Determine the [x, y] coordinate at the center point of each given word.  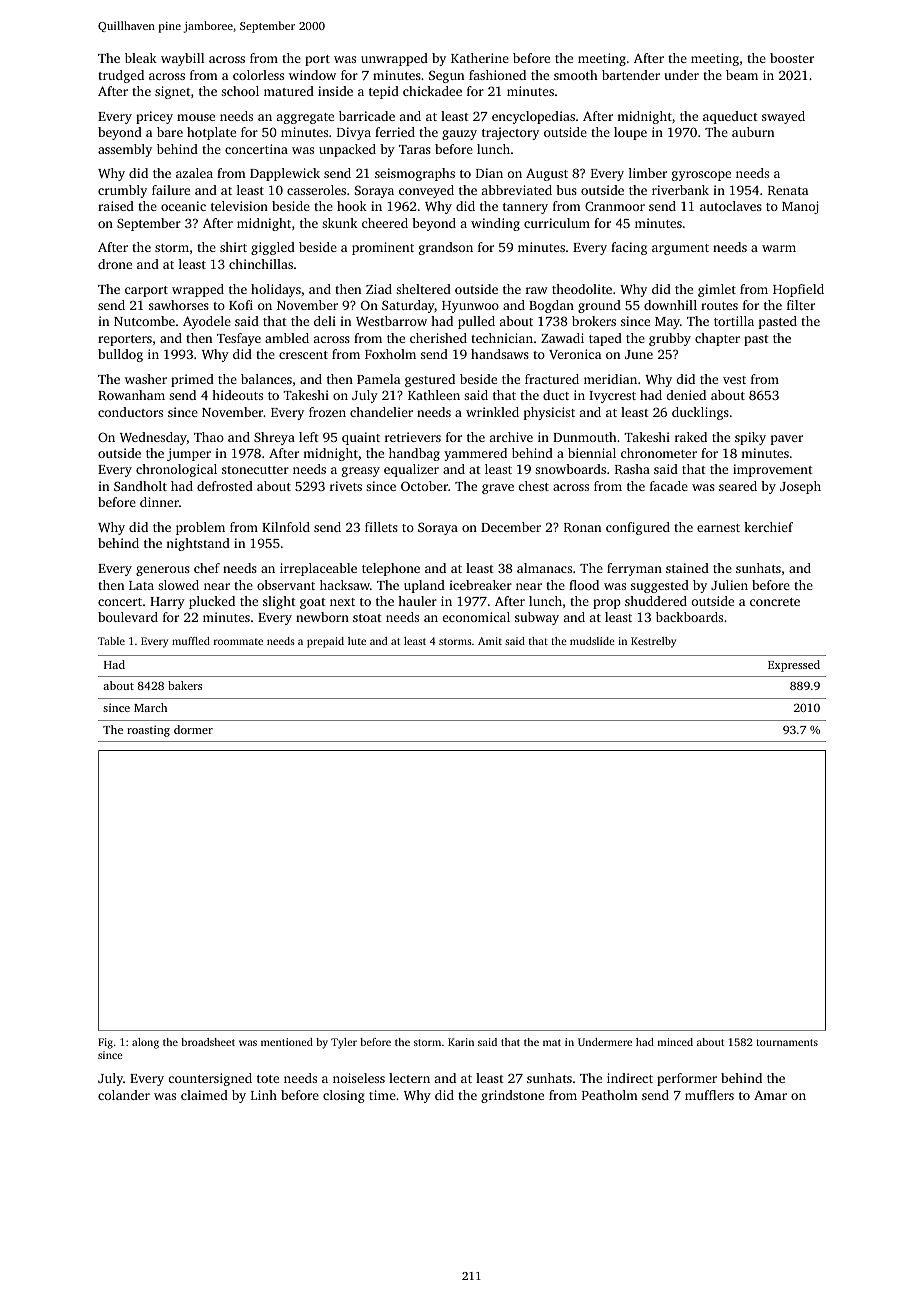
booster [792, 58]
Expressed [794, 666]
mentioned [287, 1042]
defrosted [225, 486]
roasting [148, 731]
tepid [384, 92]
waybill [182, 59]
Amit [490, 641]
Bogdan [551, 306]
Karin [461, 1042]
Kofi [241, 305]
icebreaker [480, 585]
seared [738, 486]
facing [629, 248]
